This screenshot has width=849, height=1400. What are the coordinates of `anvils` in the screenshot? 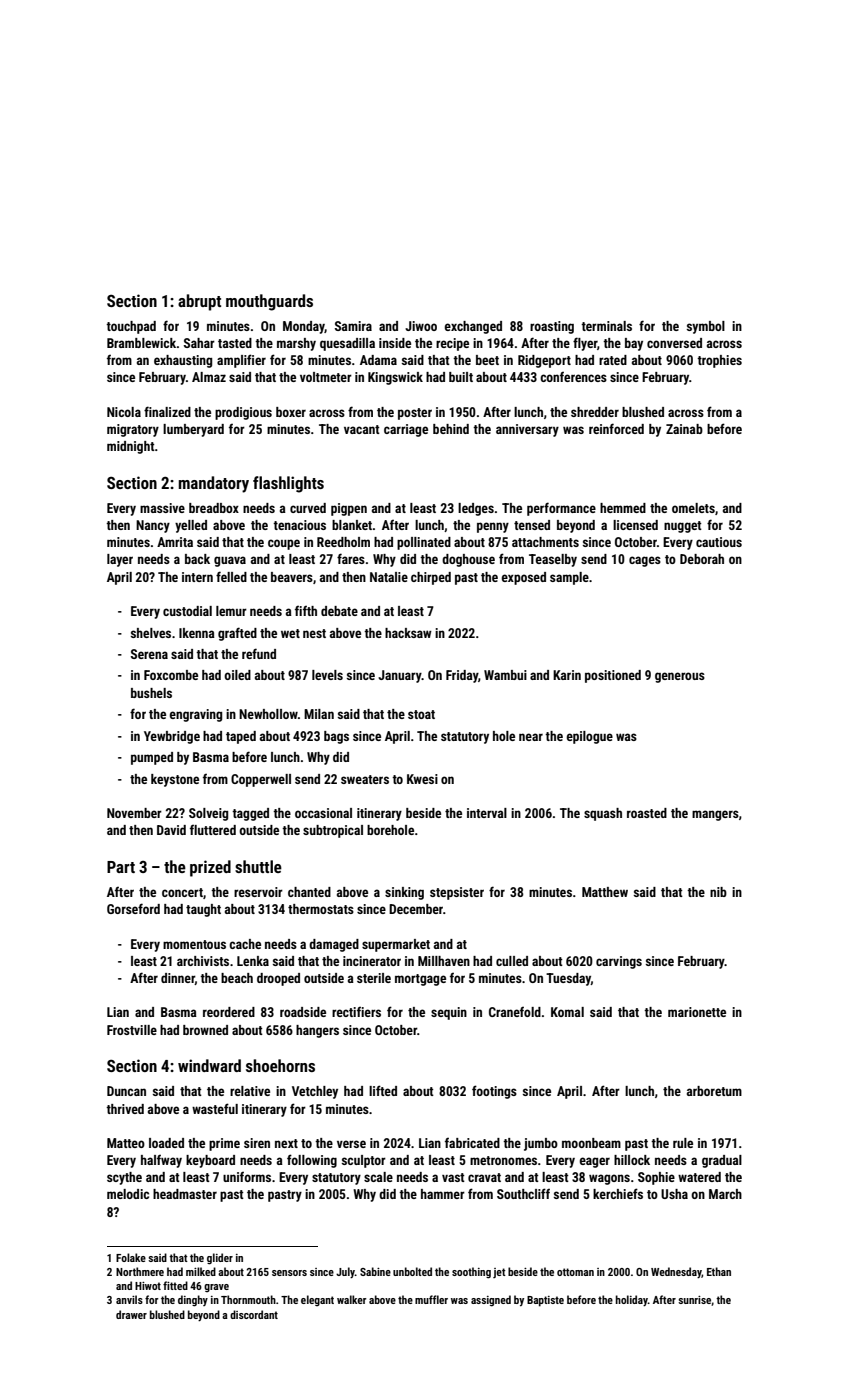 It's located at (129, 1299).
